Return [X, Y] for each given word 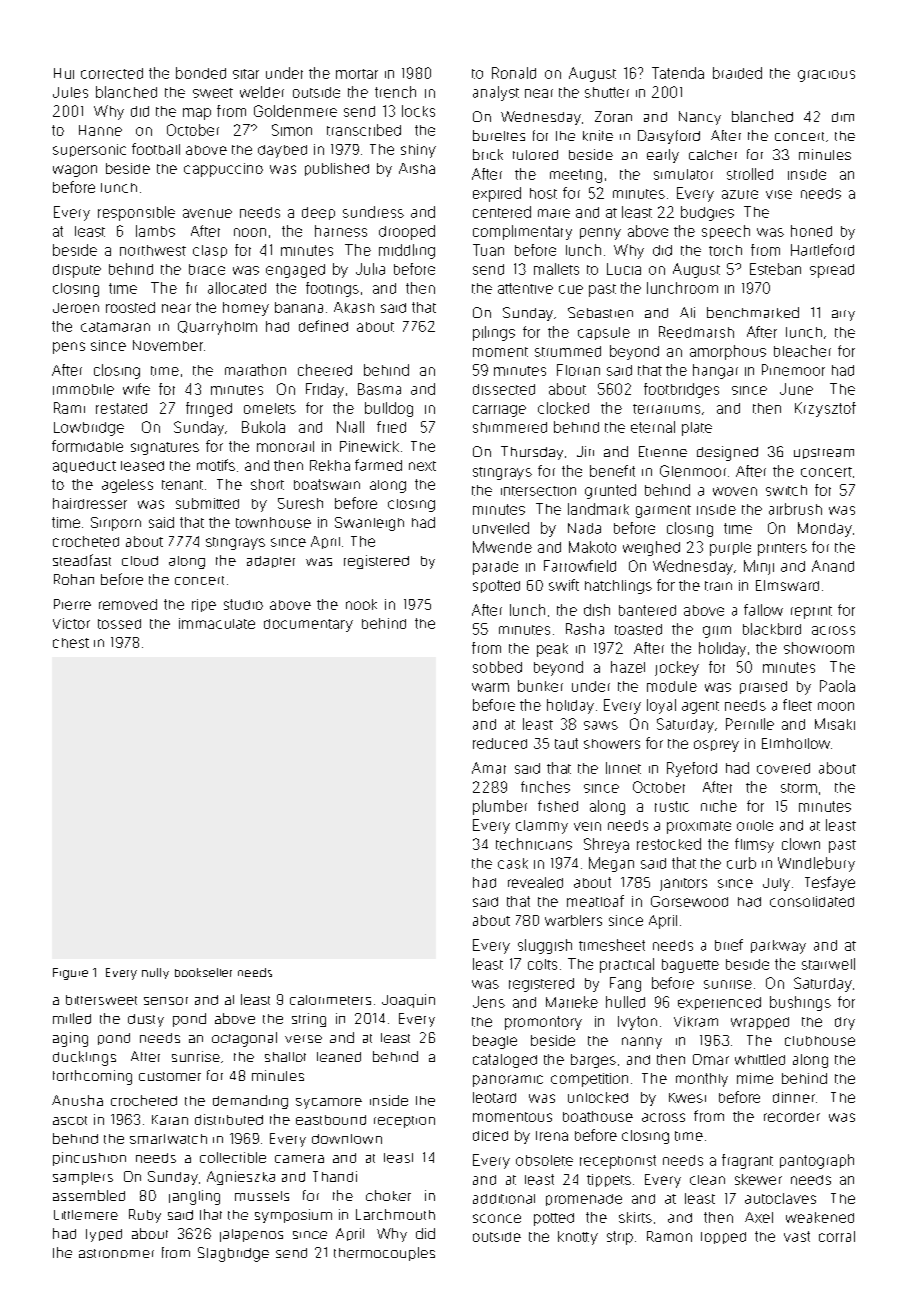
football [156, 149]
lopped [723, 1238]
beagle [495, 1042]
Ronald [514, 73]
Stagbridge [233, 1254]
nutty [155, 973]
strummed [568, 351]
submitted [207, 503]
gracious [826, 76]
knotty [578, 1238]
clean [707, 1180]
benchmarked [753, 312]
